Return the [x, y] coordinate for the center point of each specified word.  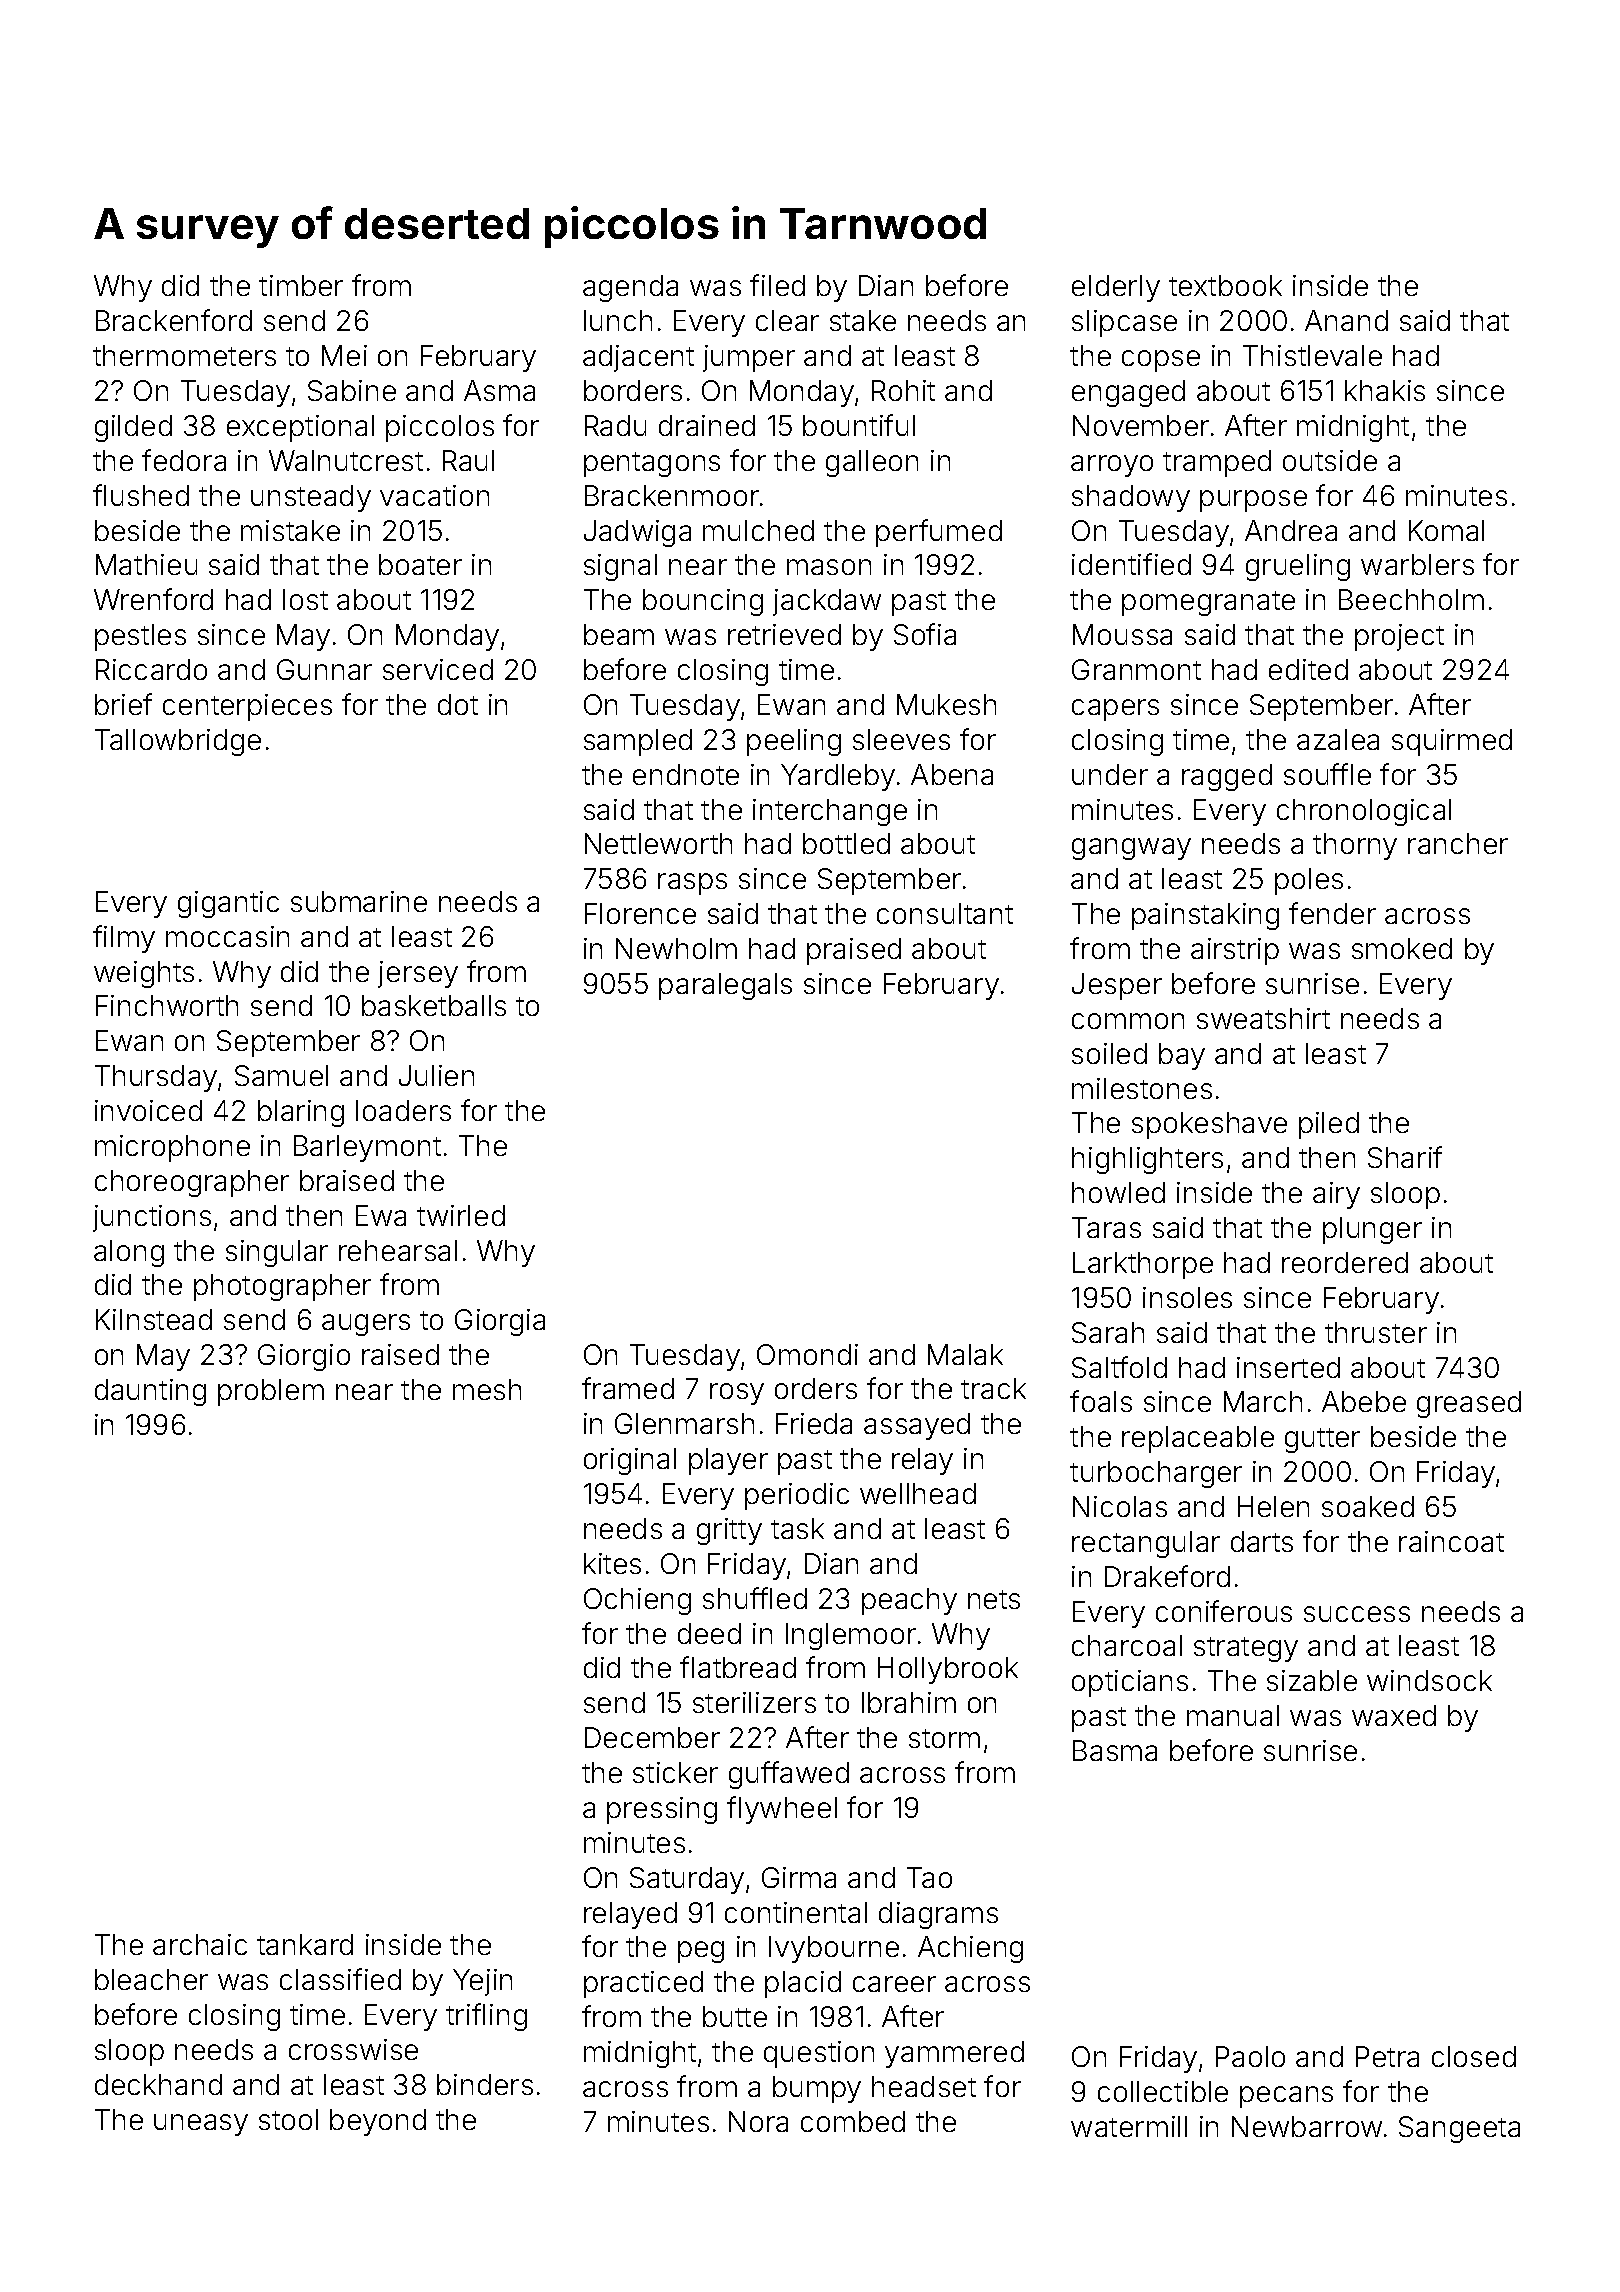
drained [707, 425]
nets [994, 1599]
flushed [141, 495]
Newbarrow [1307, 2126]
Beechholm [1411, 599]
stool [288, 2119]
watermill [1129, 2126]
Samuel [281, 1075]
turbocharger [1156, 1474]
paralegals [725, 986]
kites [612, 1563]
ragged [1227, 777]
